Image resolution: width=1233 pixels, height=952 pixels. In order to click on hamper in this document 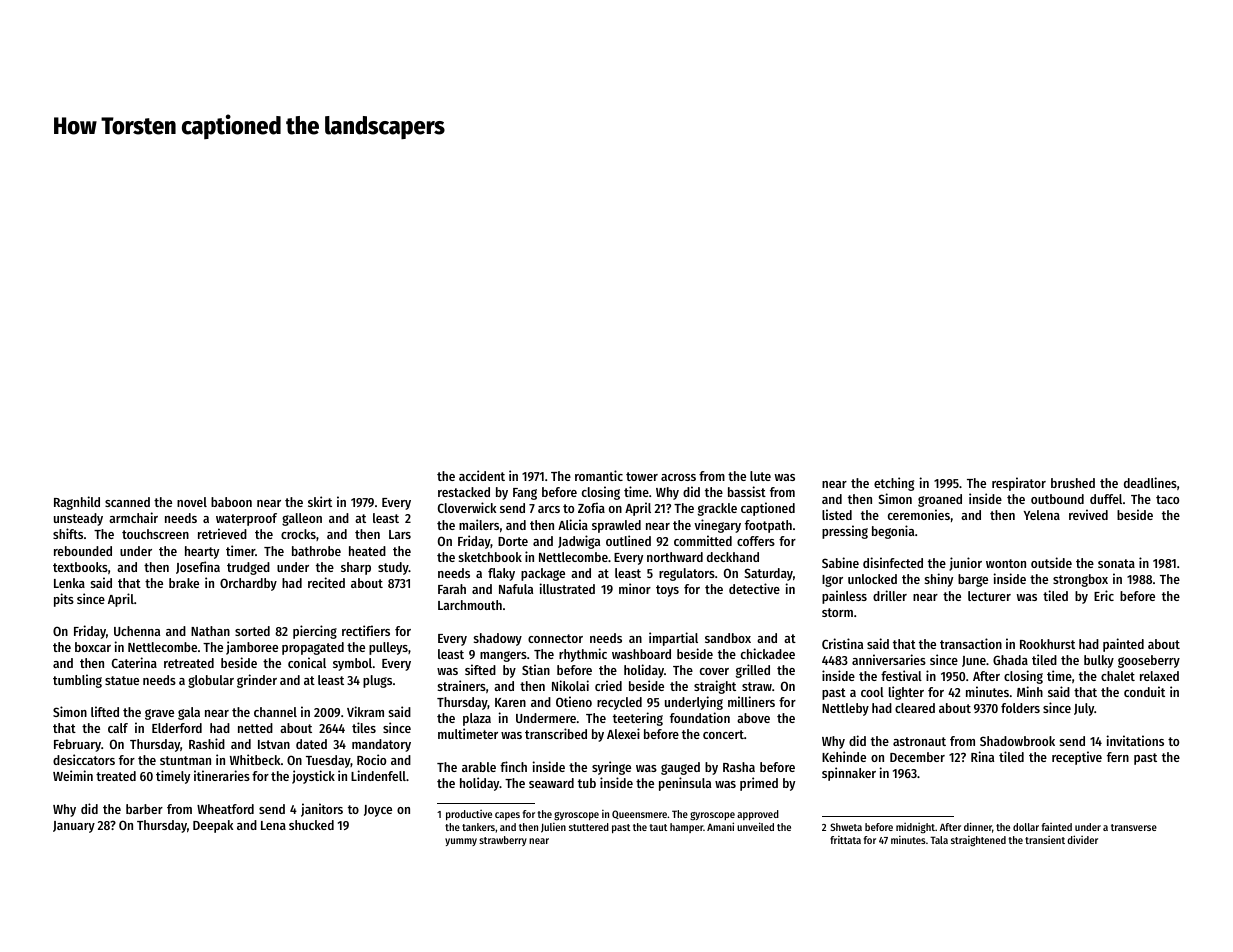, I will do `click(686, 828)`.
